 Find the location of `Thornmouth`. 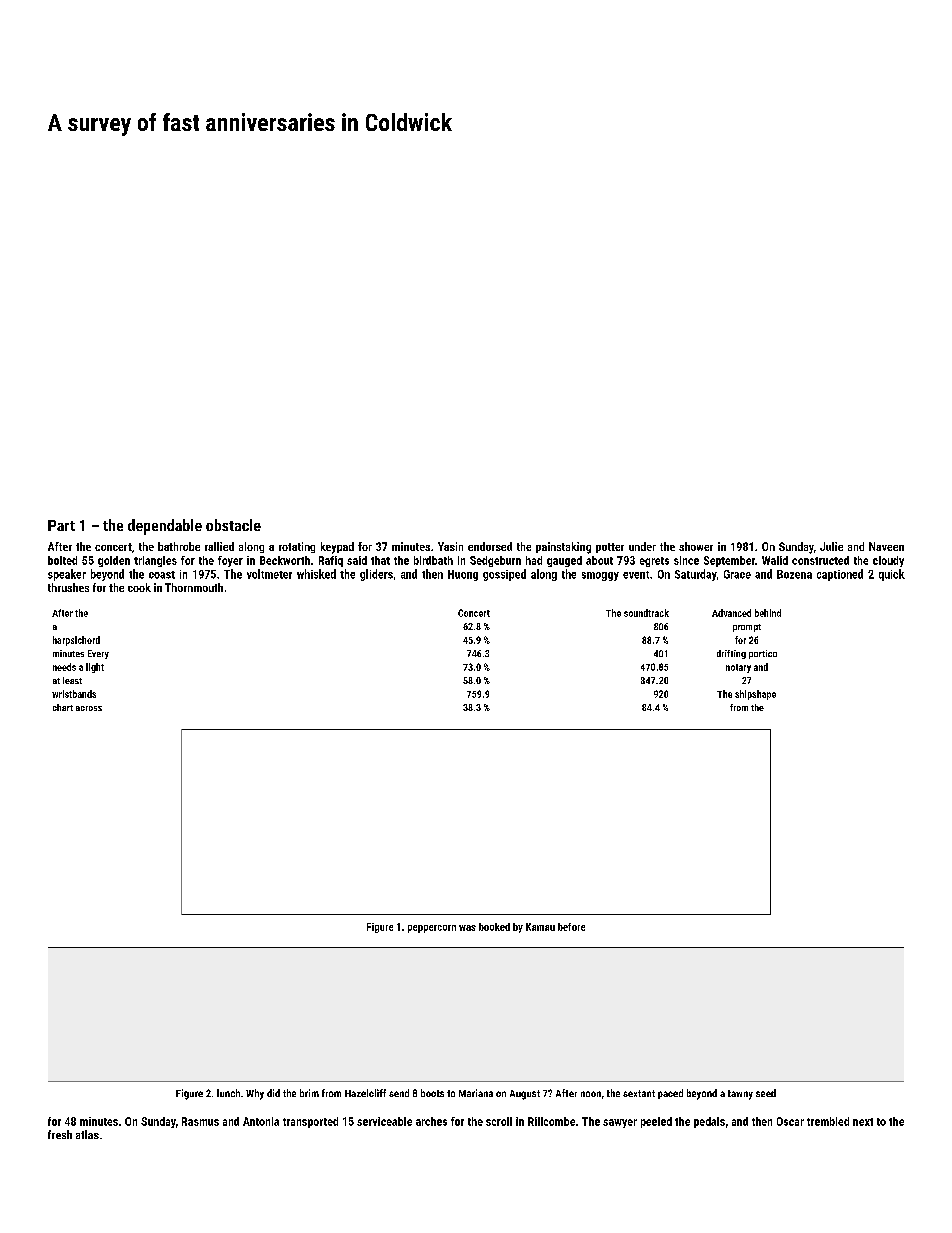

Thornmouth is located at coordinates (194, 587).
